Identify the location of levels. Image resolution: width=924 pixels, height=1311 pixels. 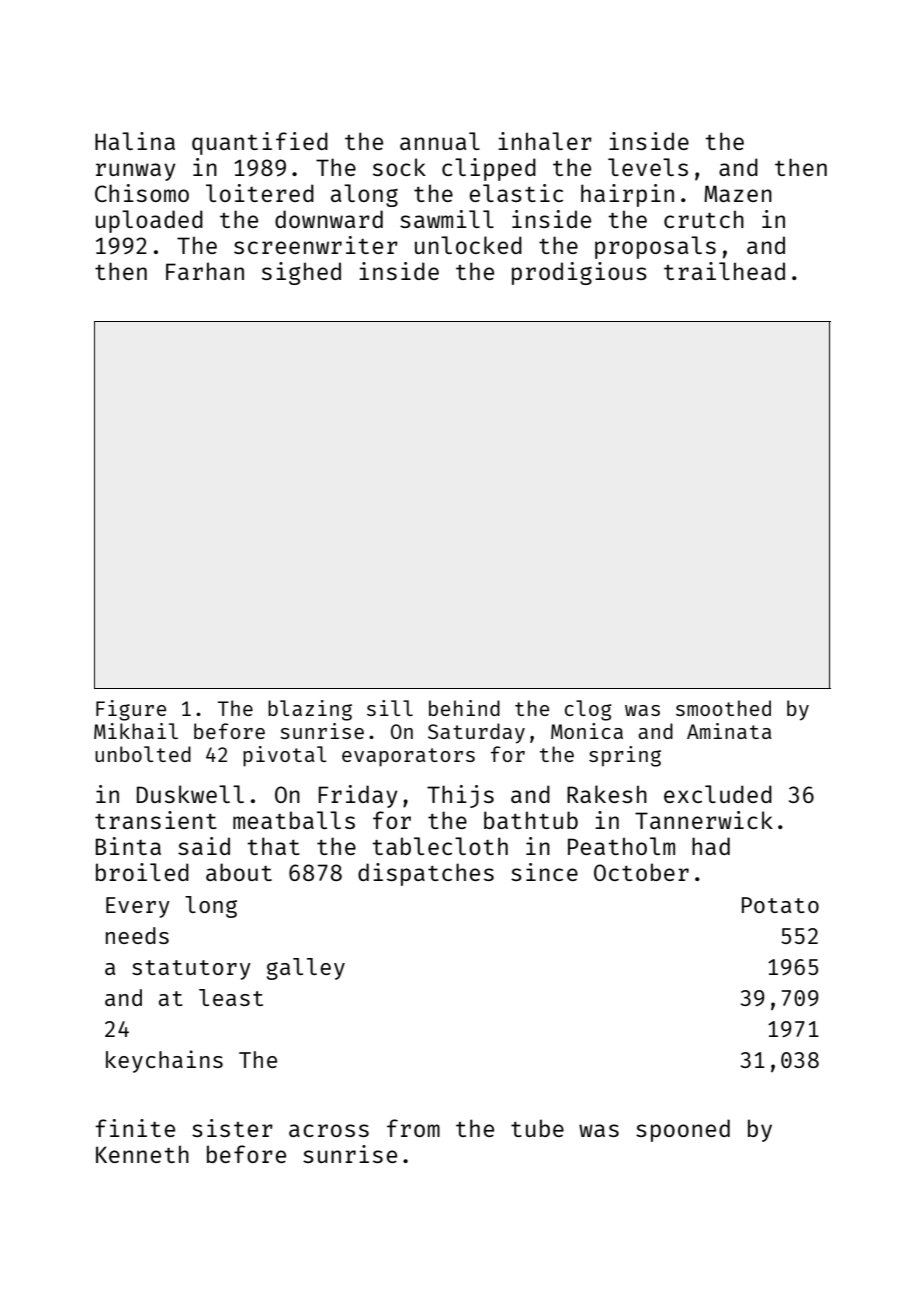
(648, 167).
